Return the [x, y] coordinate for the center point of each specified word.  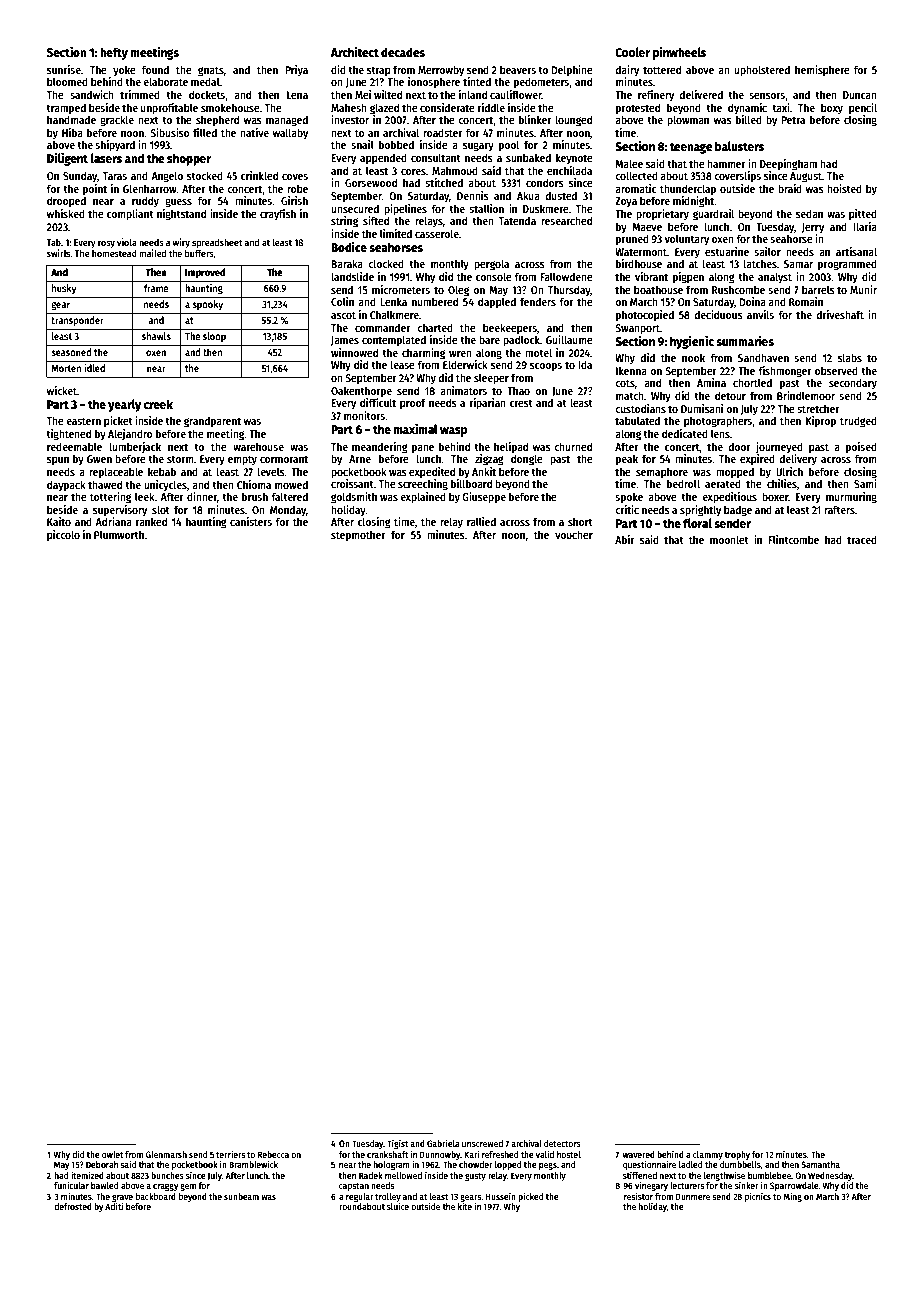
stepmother [358, 536]
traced [862, 539]
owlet [112, 1154]
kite [465, 1206]
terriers [230, 1154]
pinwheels [679, 53]
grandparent [212, 422]
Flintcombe [793, 539]
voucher [574, 534]
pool [509, 146]
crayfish [278, 215]
